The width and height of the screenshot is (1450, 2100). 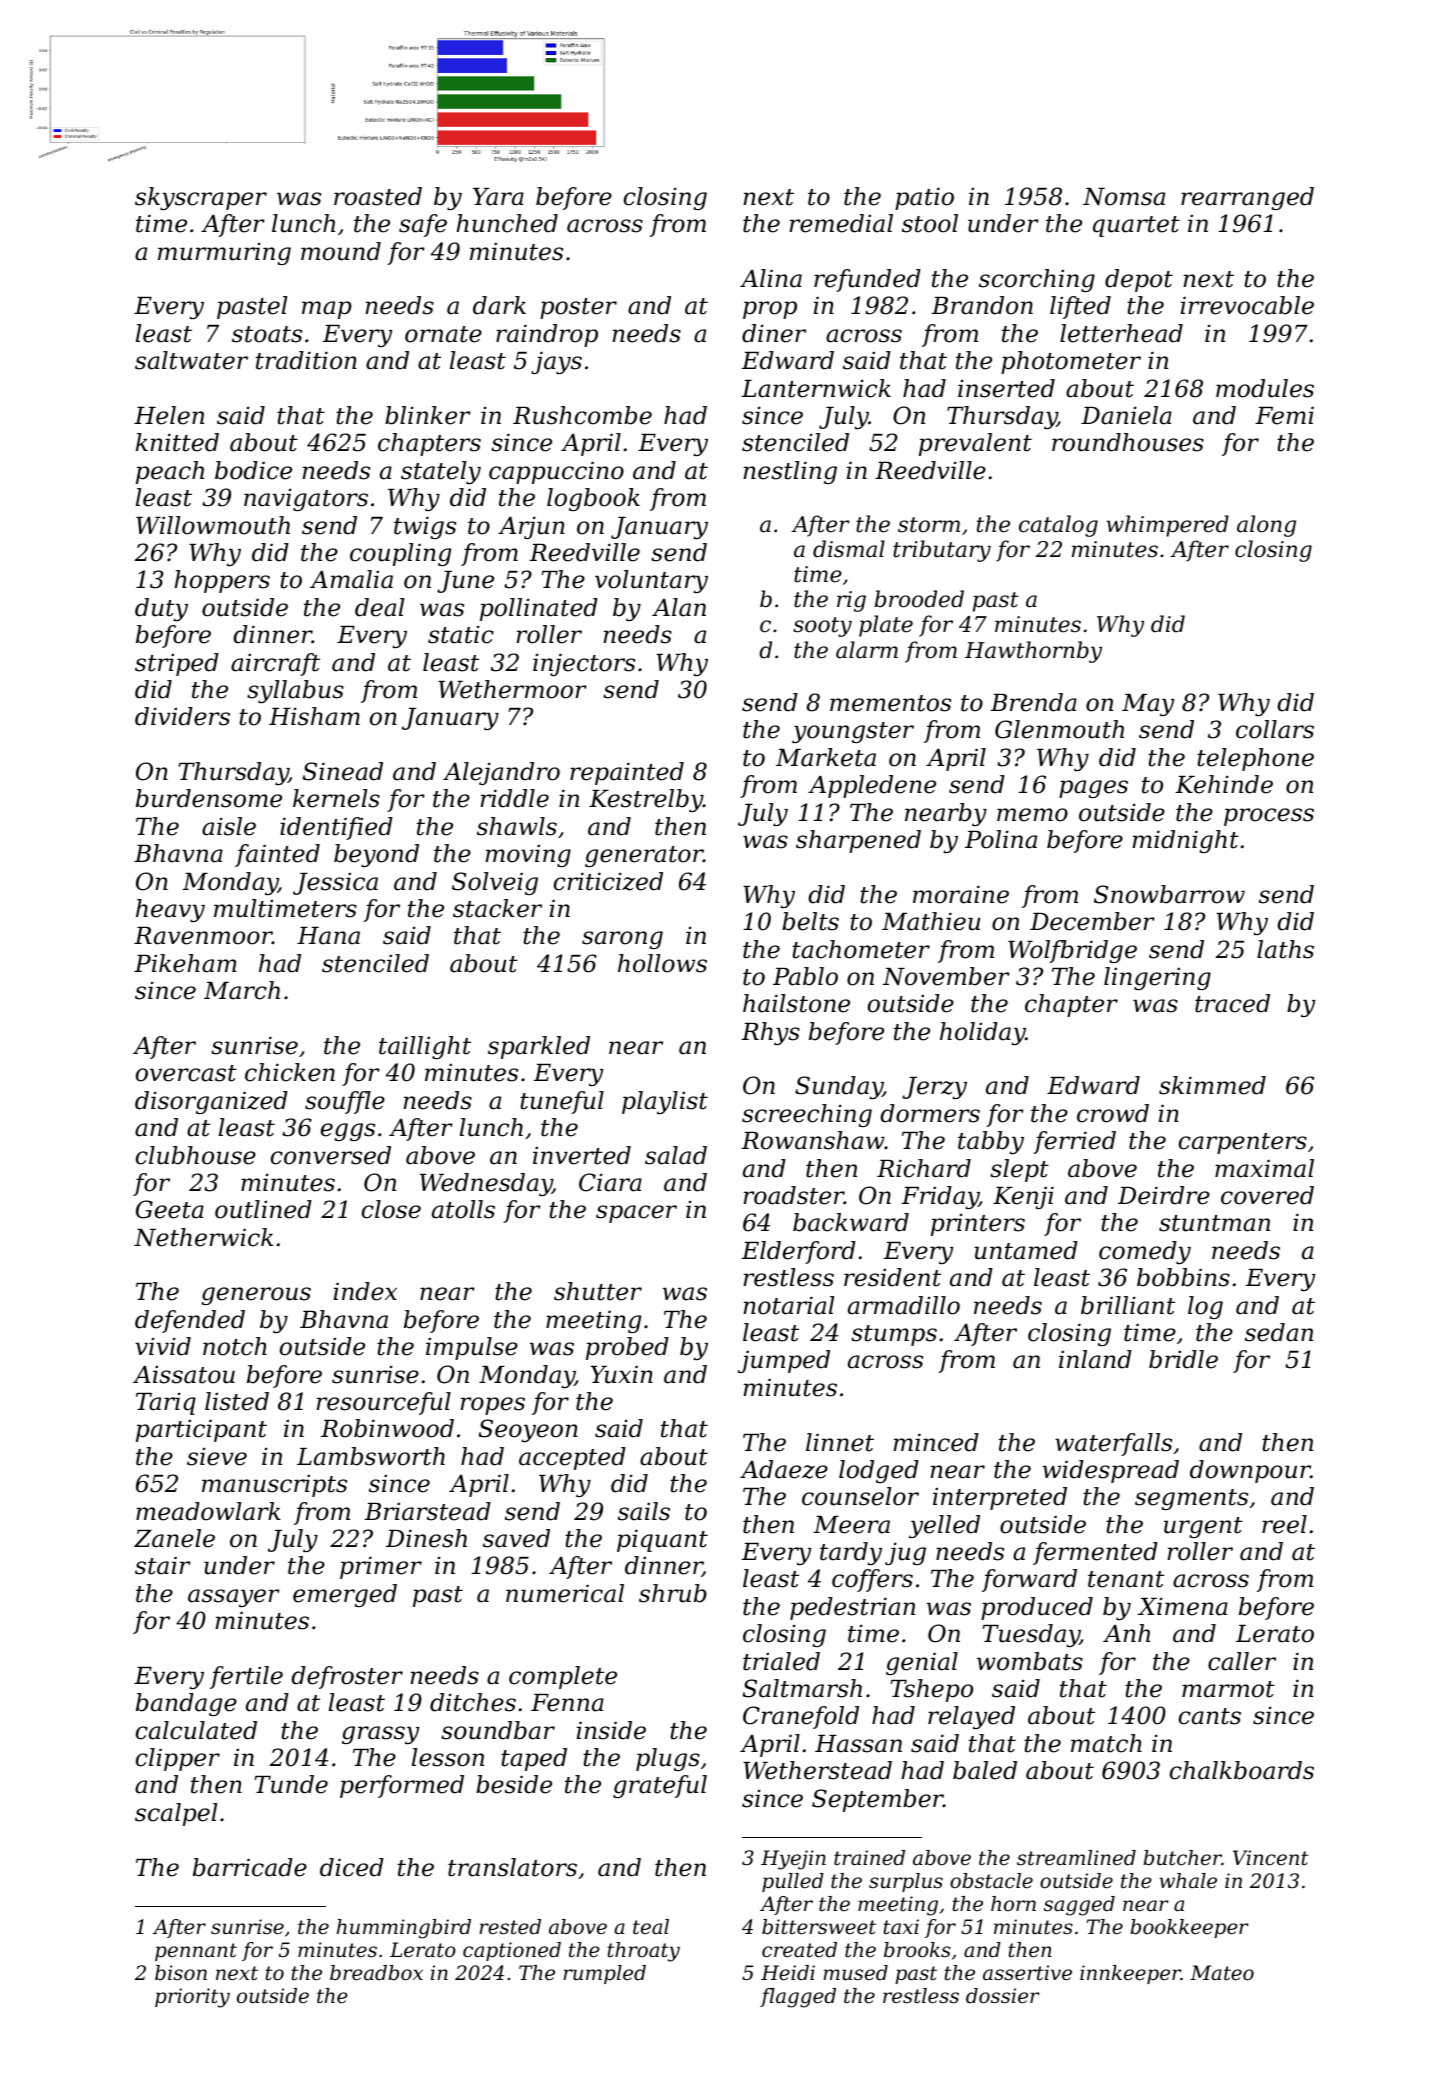 I want to click on barricade, so click(x=250, y=1867).
